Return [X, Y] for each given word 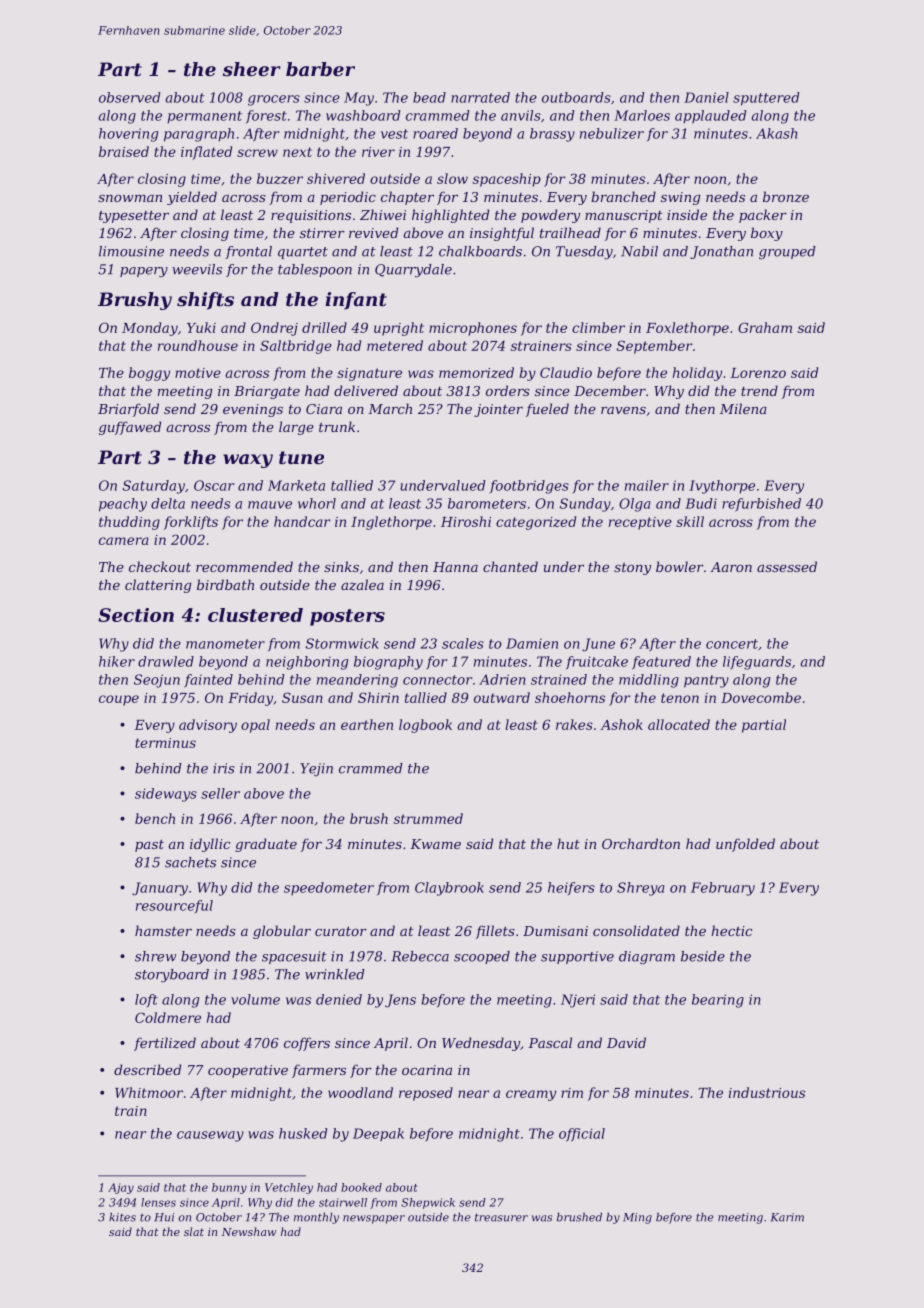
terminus [165, 743]
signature [369, 374]
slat [194, 1231]
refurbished [761, 504]
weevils [197, 269]
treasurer [501, 1217]
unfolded [745, 845]
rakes [574, 724]
